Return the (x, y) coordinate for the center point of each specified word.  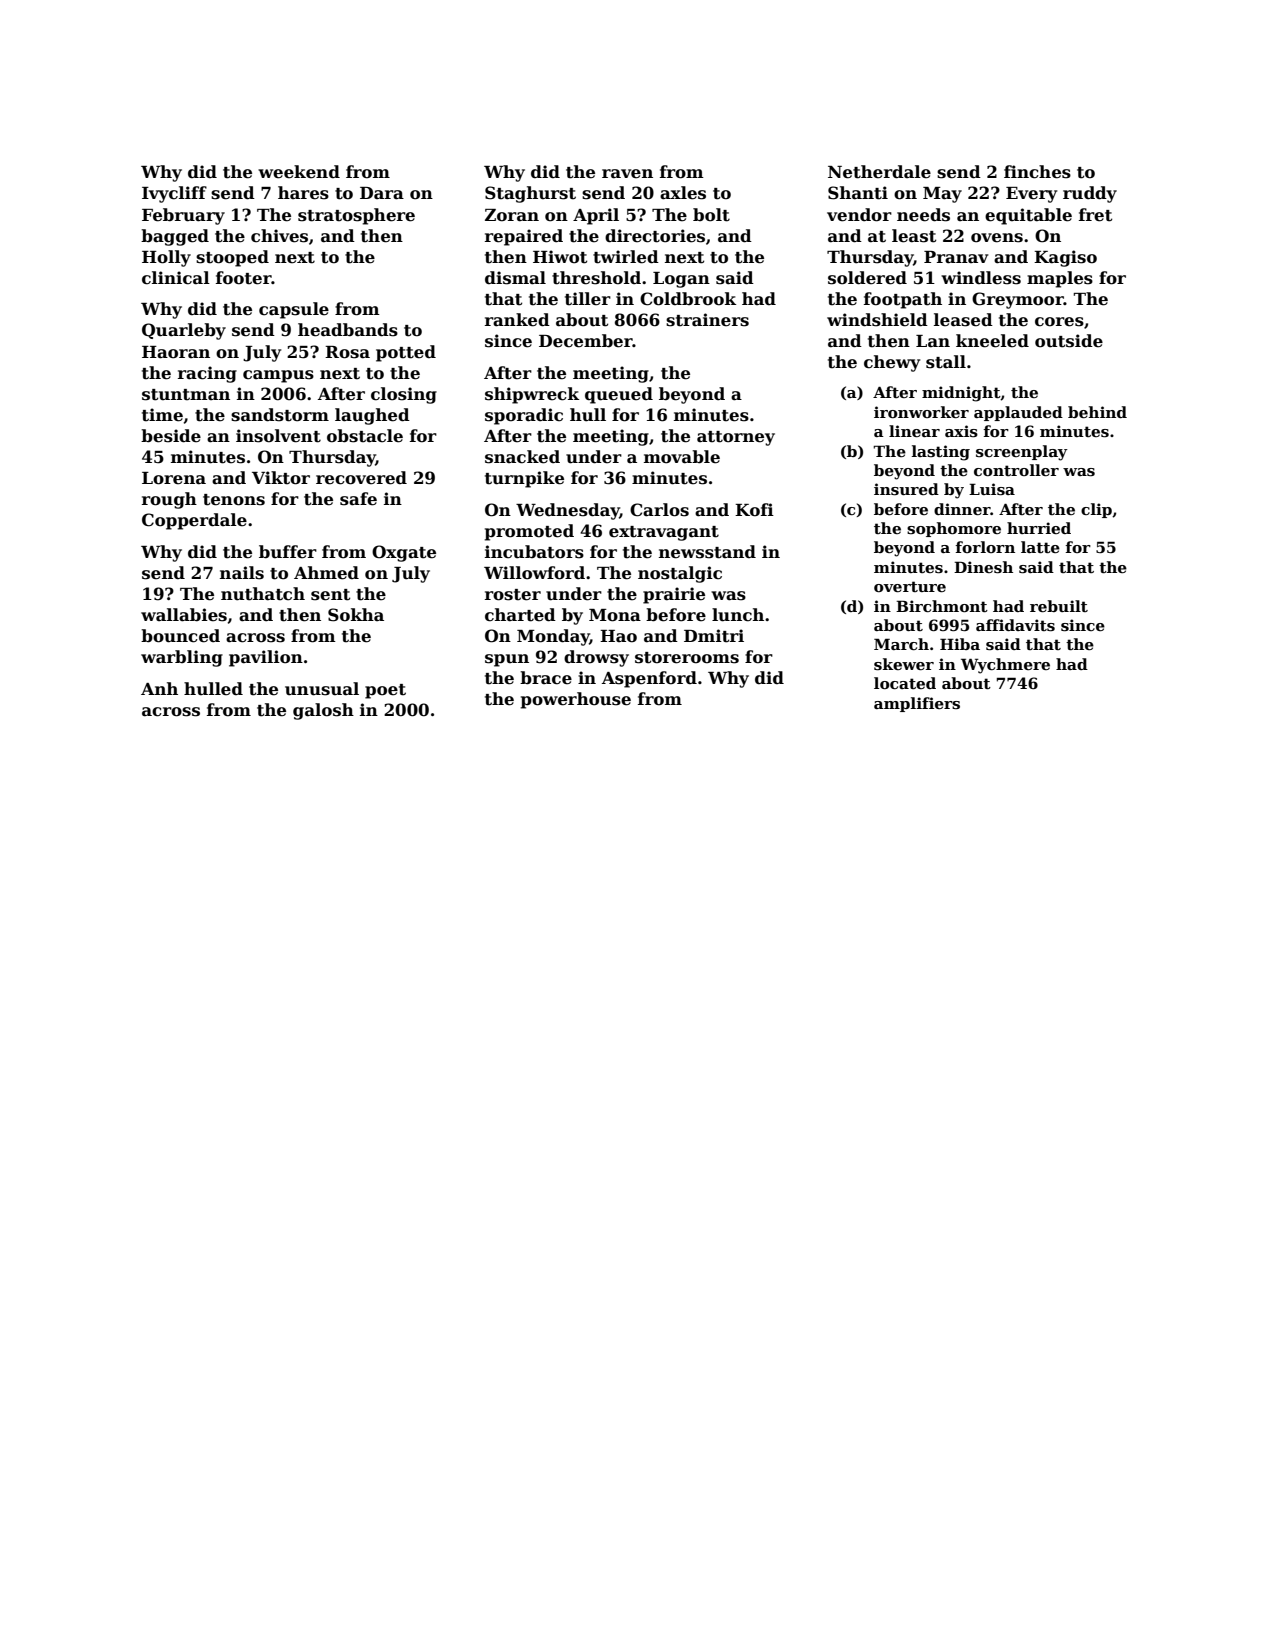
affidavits (1015, 625)
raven (627, 174)
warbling (182, 658)
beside (171, 436)
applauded (1018, 413)
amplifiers (917, 704)
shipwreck (532, 395)
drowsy (596, 658)
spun (507, 660)
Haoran (176, 352)
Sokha (356, 615)
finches (1037, 172)
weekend (299, 172)
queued (619, 395)
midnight (961, 394)
